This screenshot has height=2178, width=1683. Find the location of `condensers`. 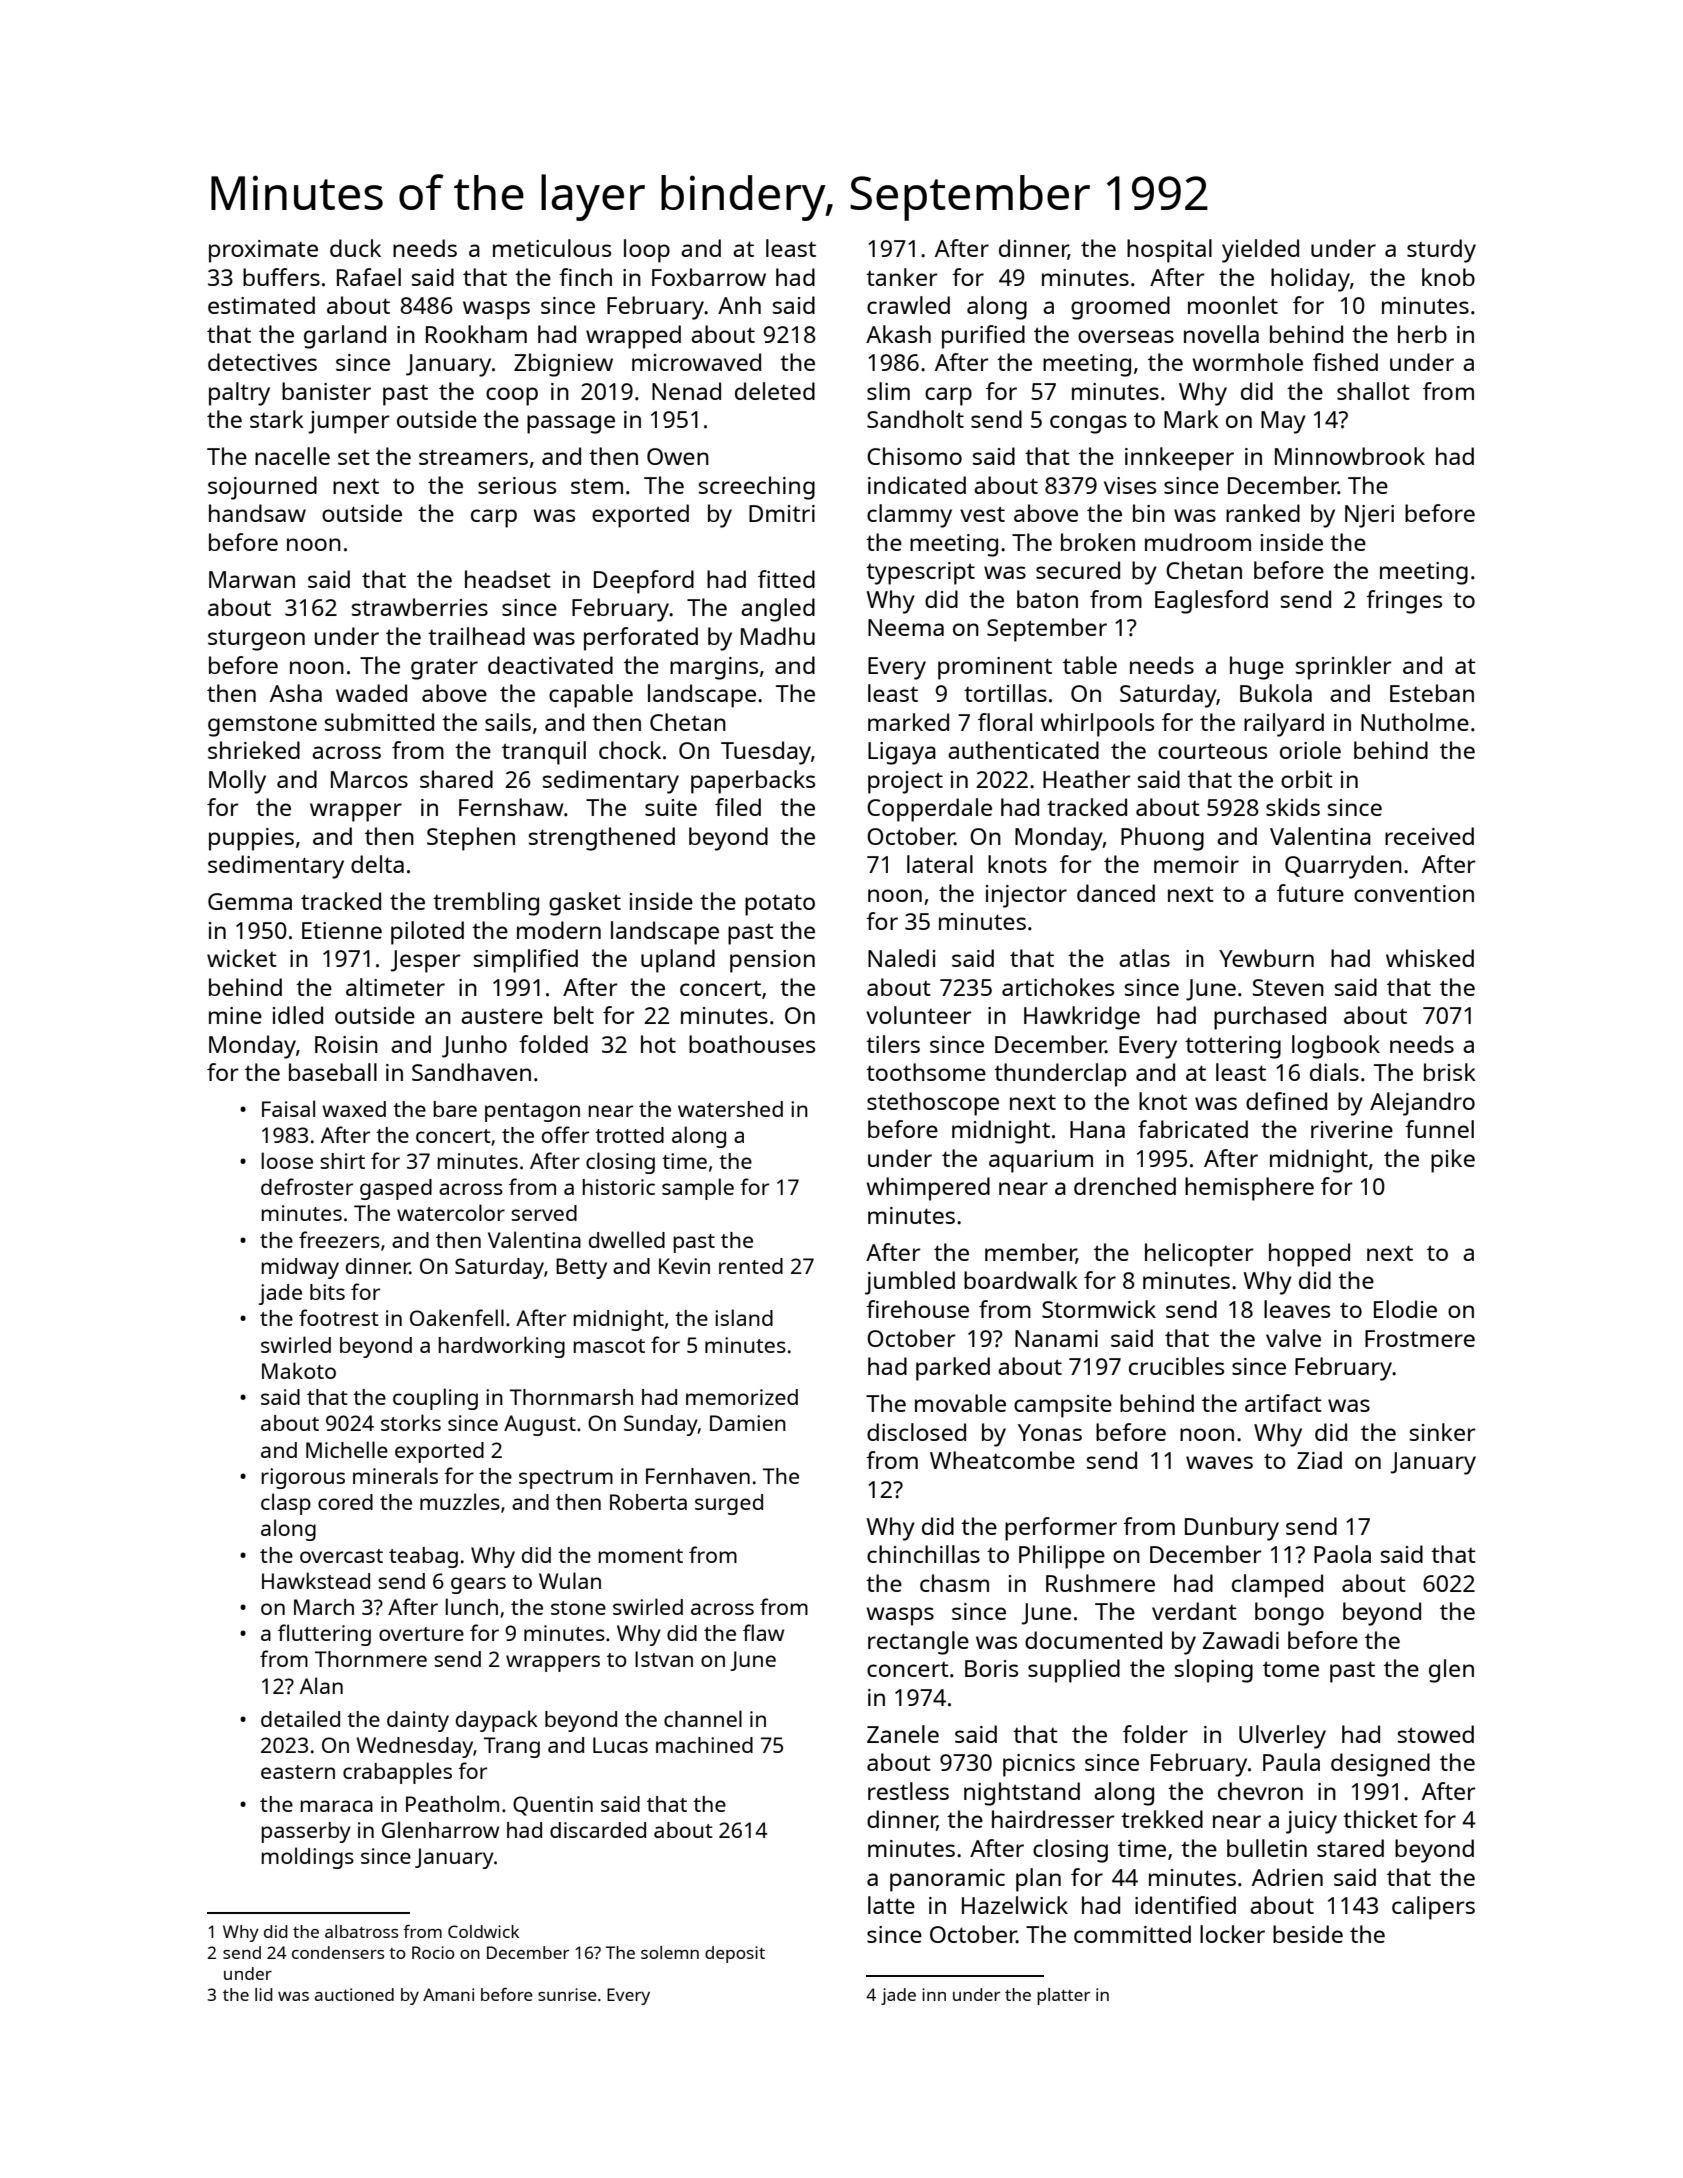

condensers is located at coordinates (338, 1952).
